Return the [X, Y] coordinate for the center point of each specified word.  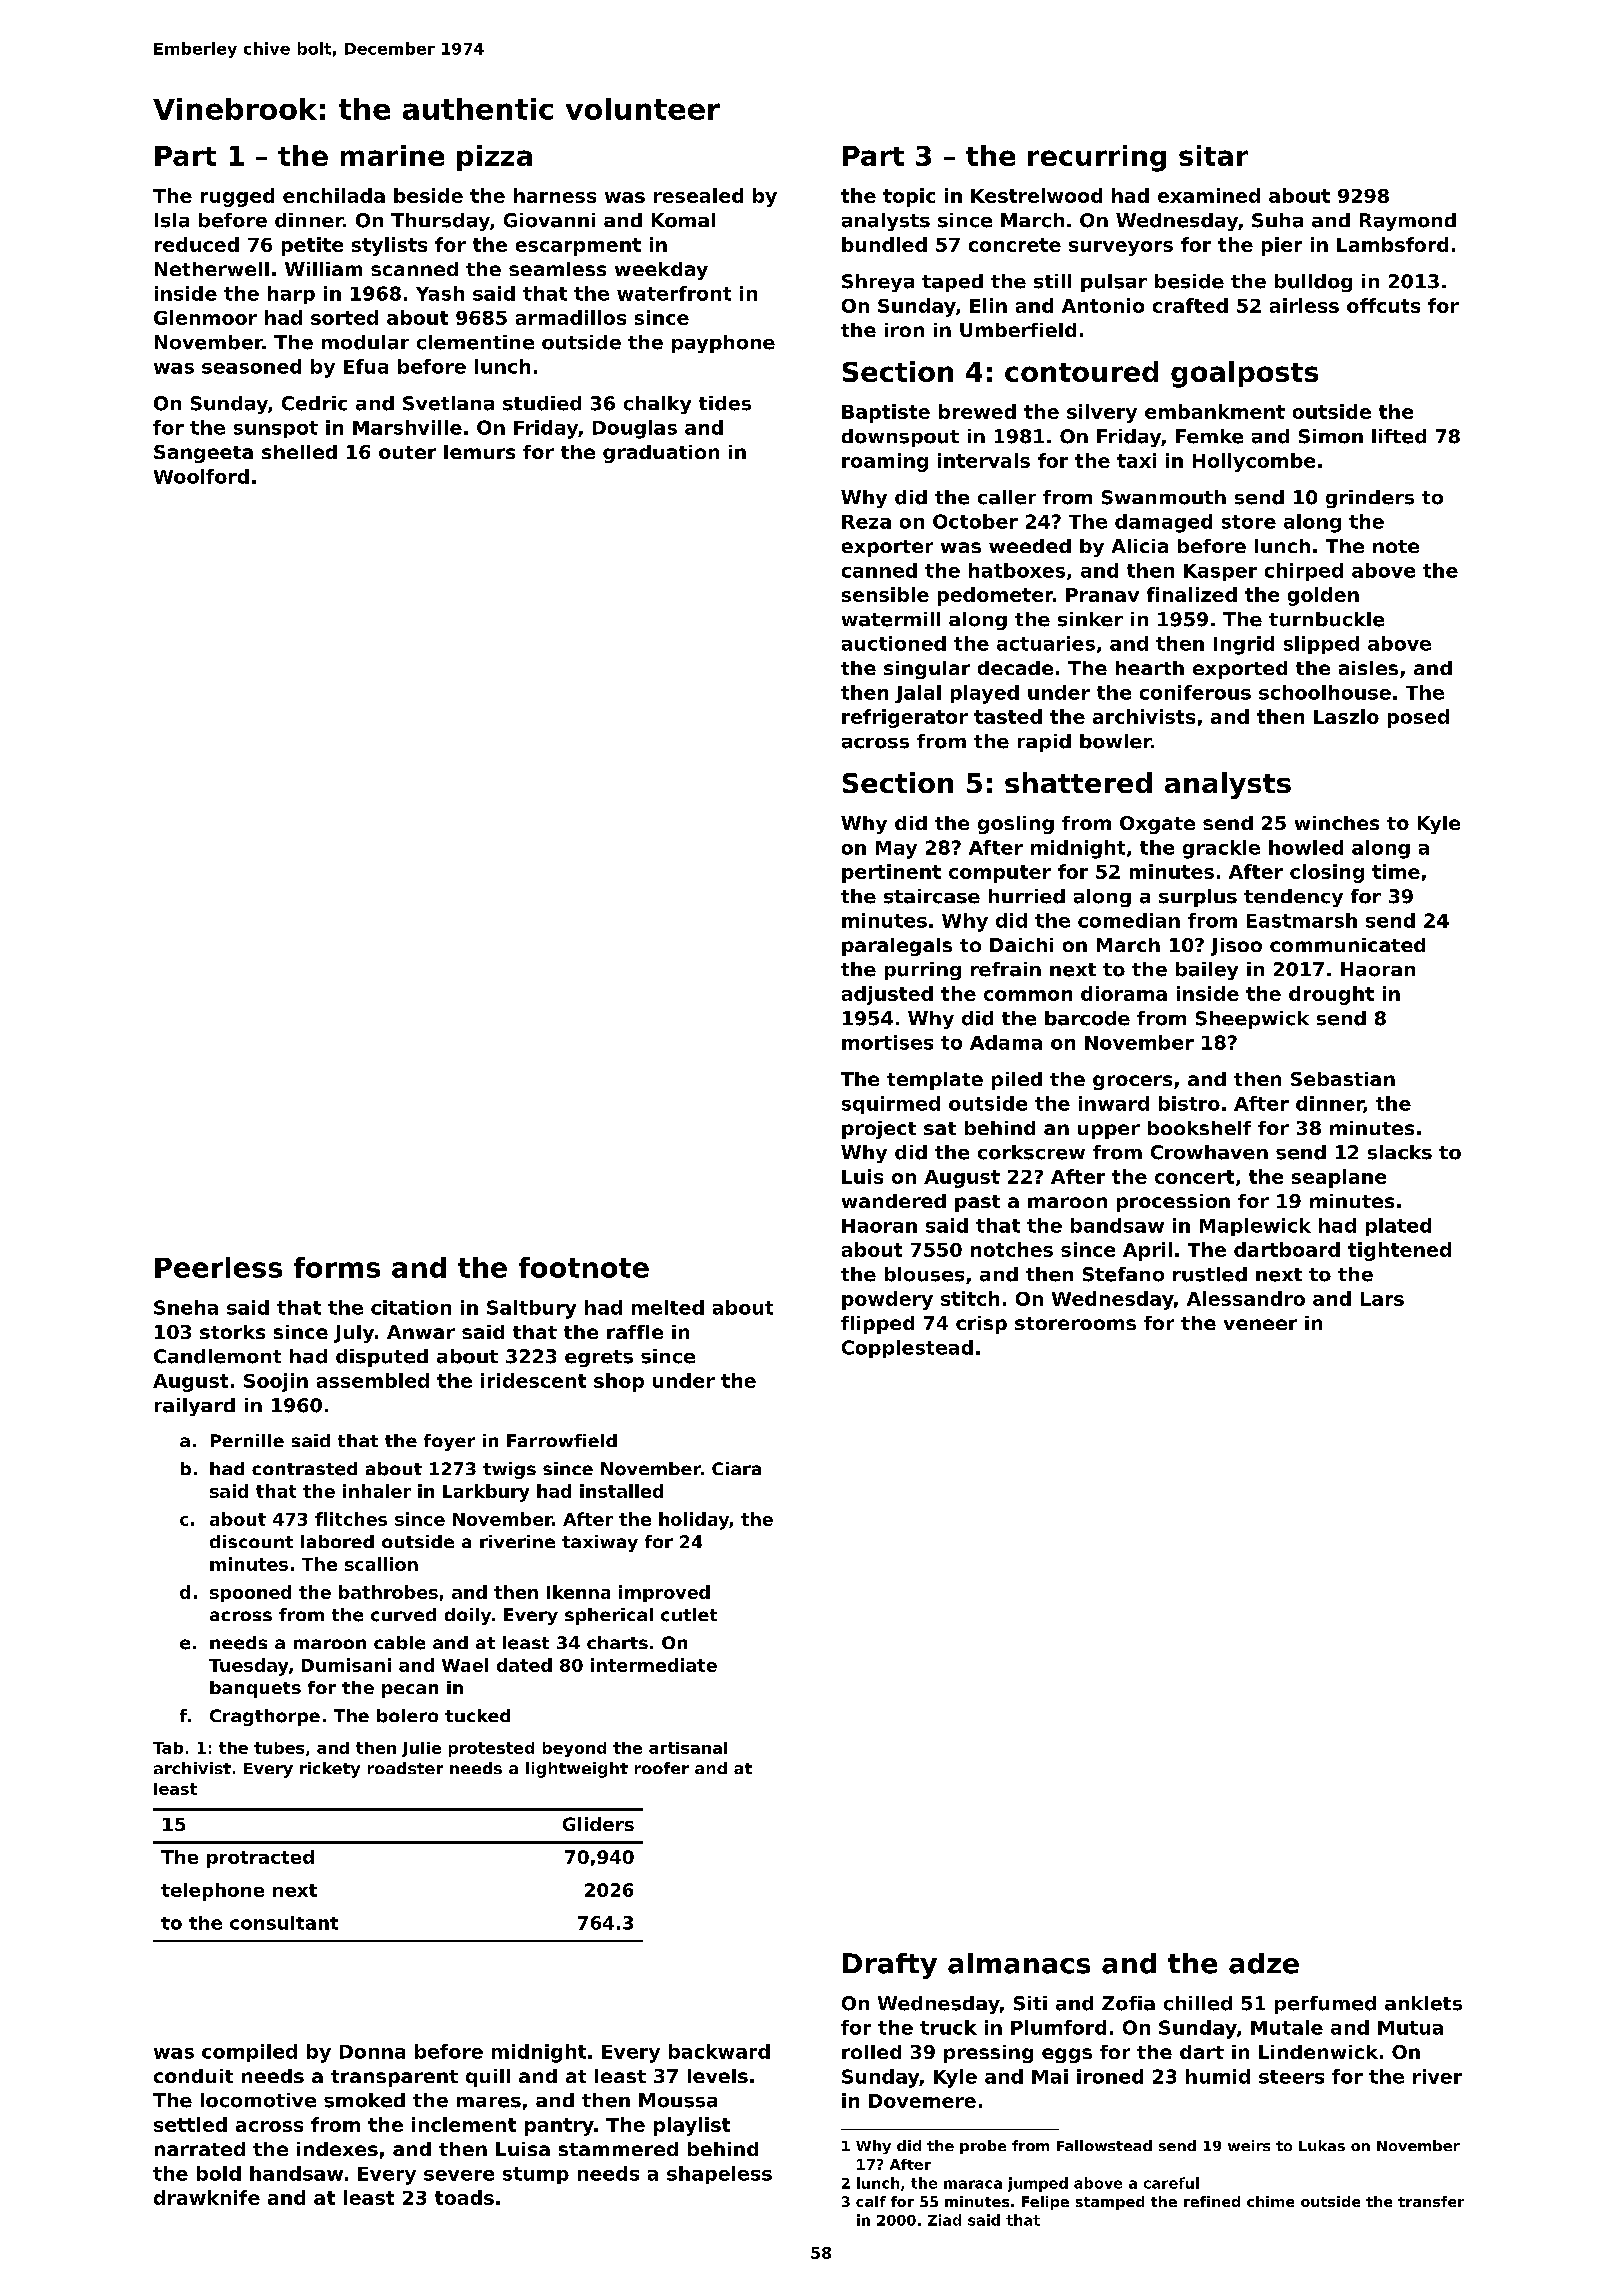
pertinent [891, 873]
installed [621, 1491]
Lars [1382, 1299]
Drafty [890, 1966]
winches [1337, 823]
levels [718, 2076]
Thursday [440, 222]
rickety [330, 1770]
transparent [394, 2078]
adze [1264, 1963]
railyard [195, 1407]
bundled [884, 244]
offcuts [1383, 305]
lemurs [479, 452]
